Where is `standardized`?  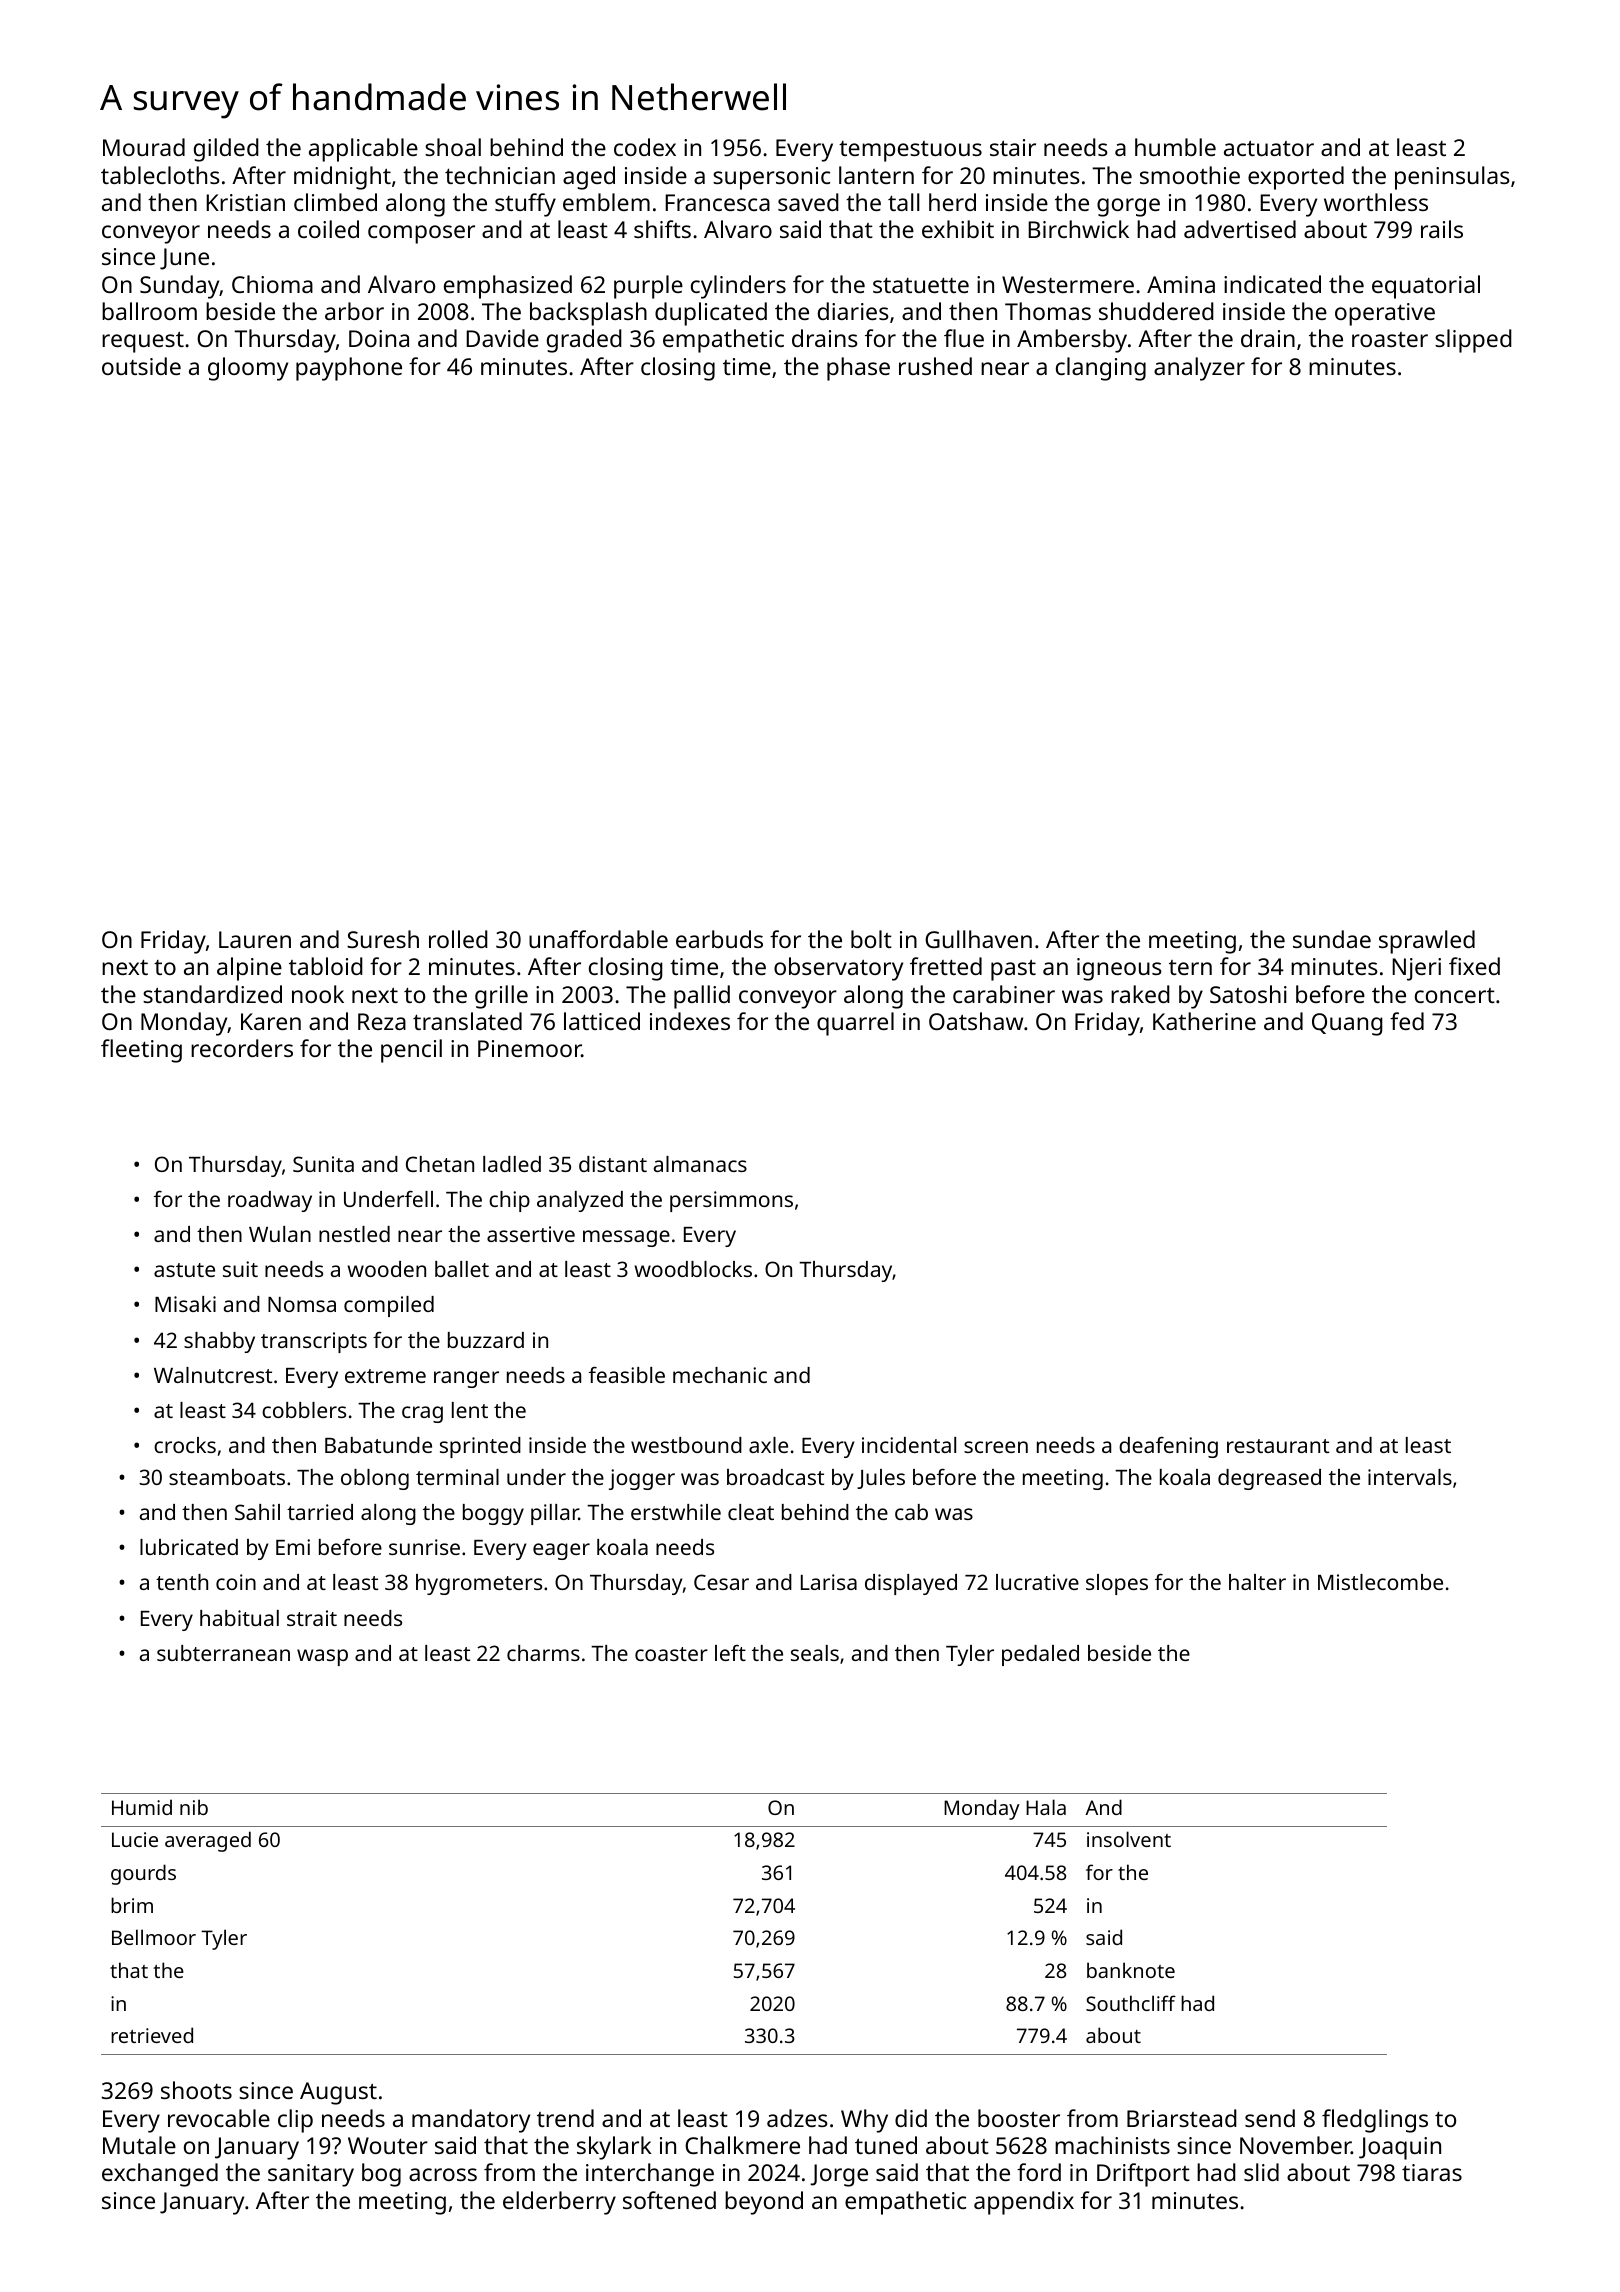 standardized is located at coordinates (212, 994).
